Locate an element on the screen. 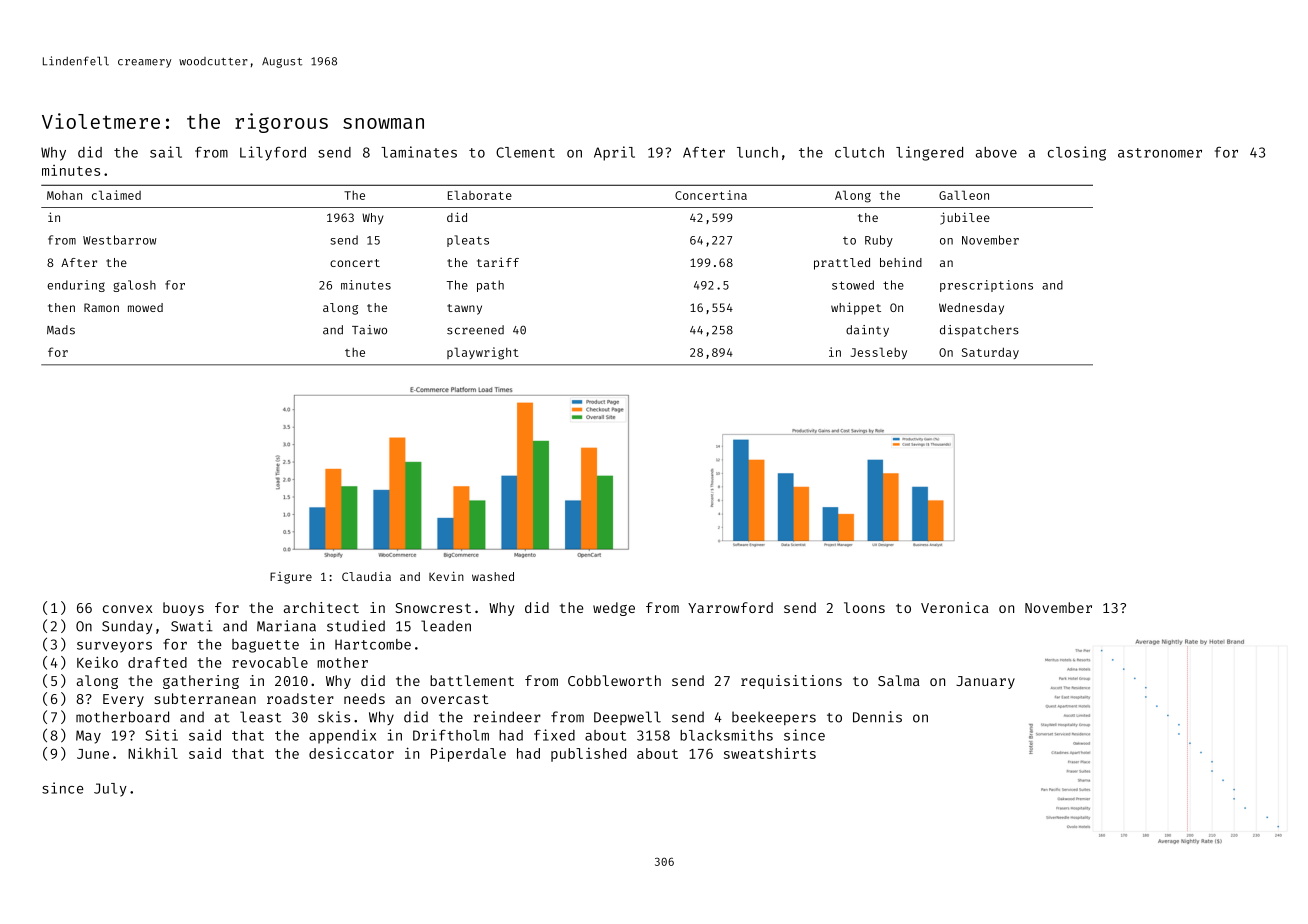  Jessleby is located at coordinates (879, 353).
